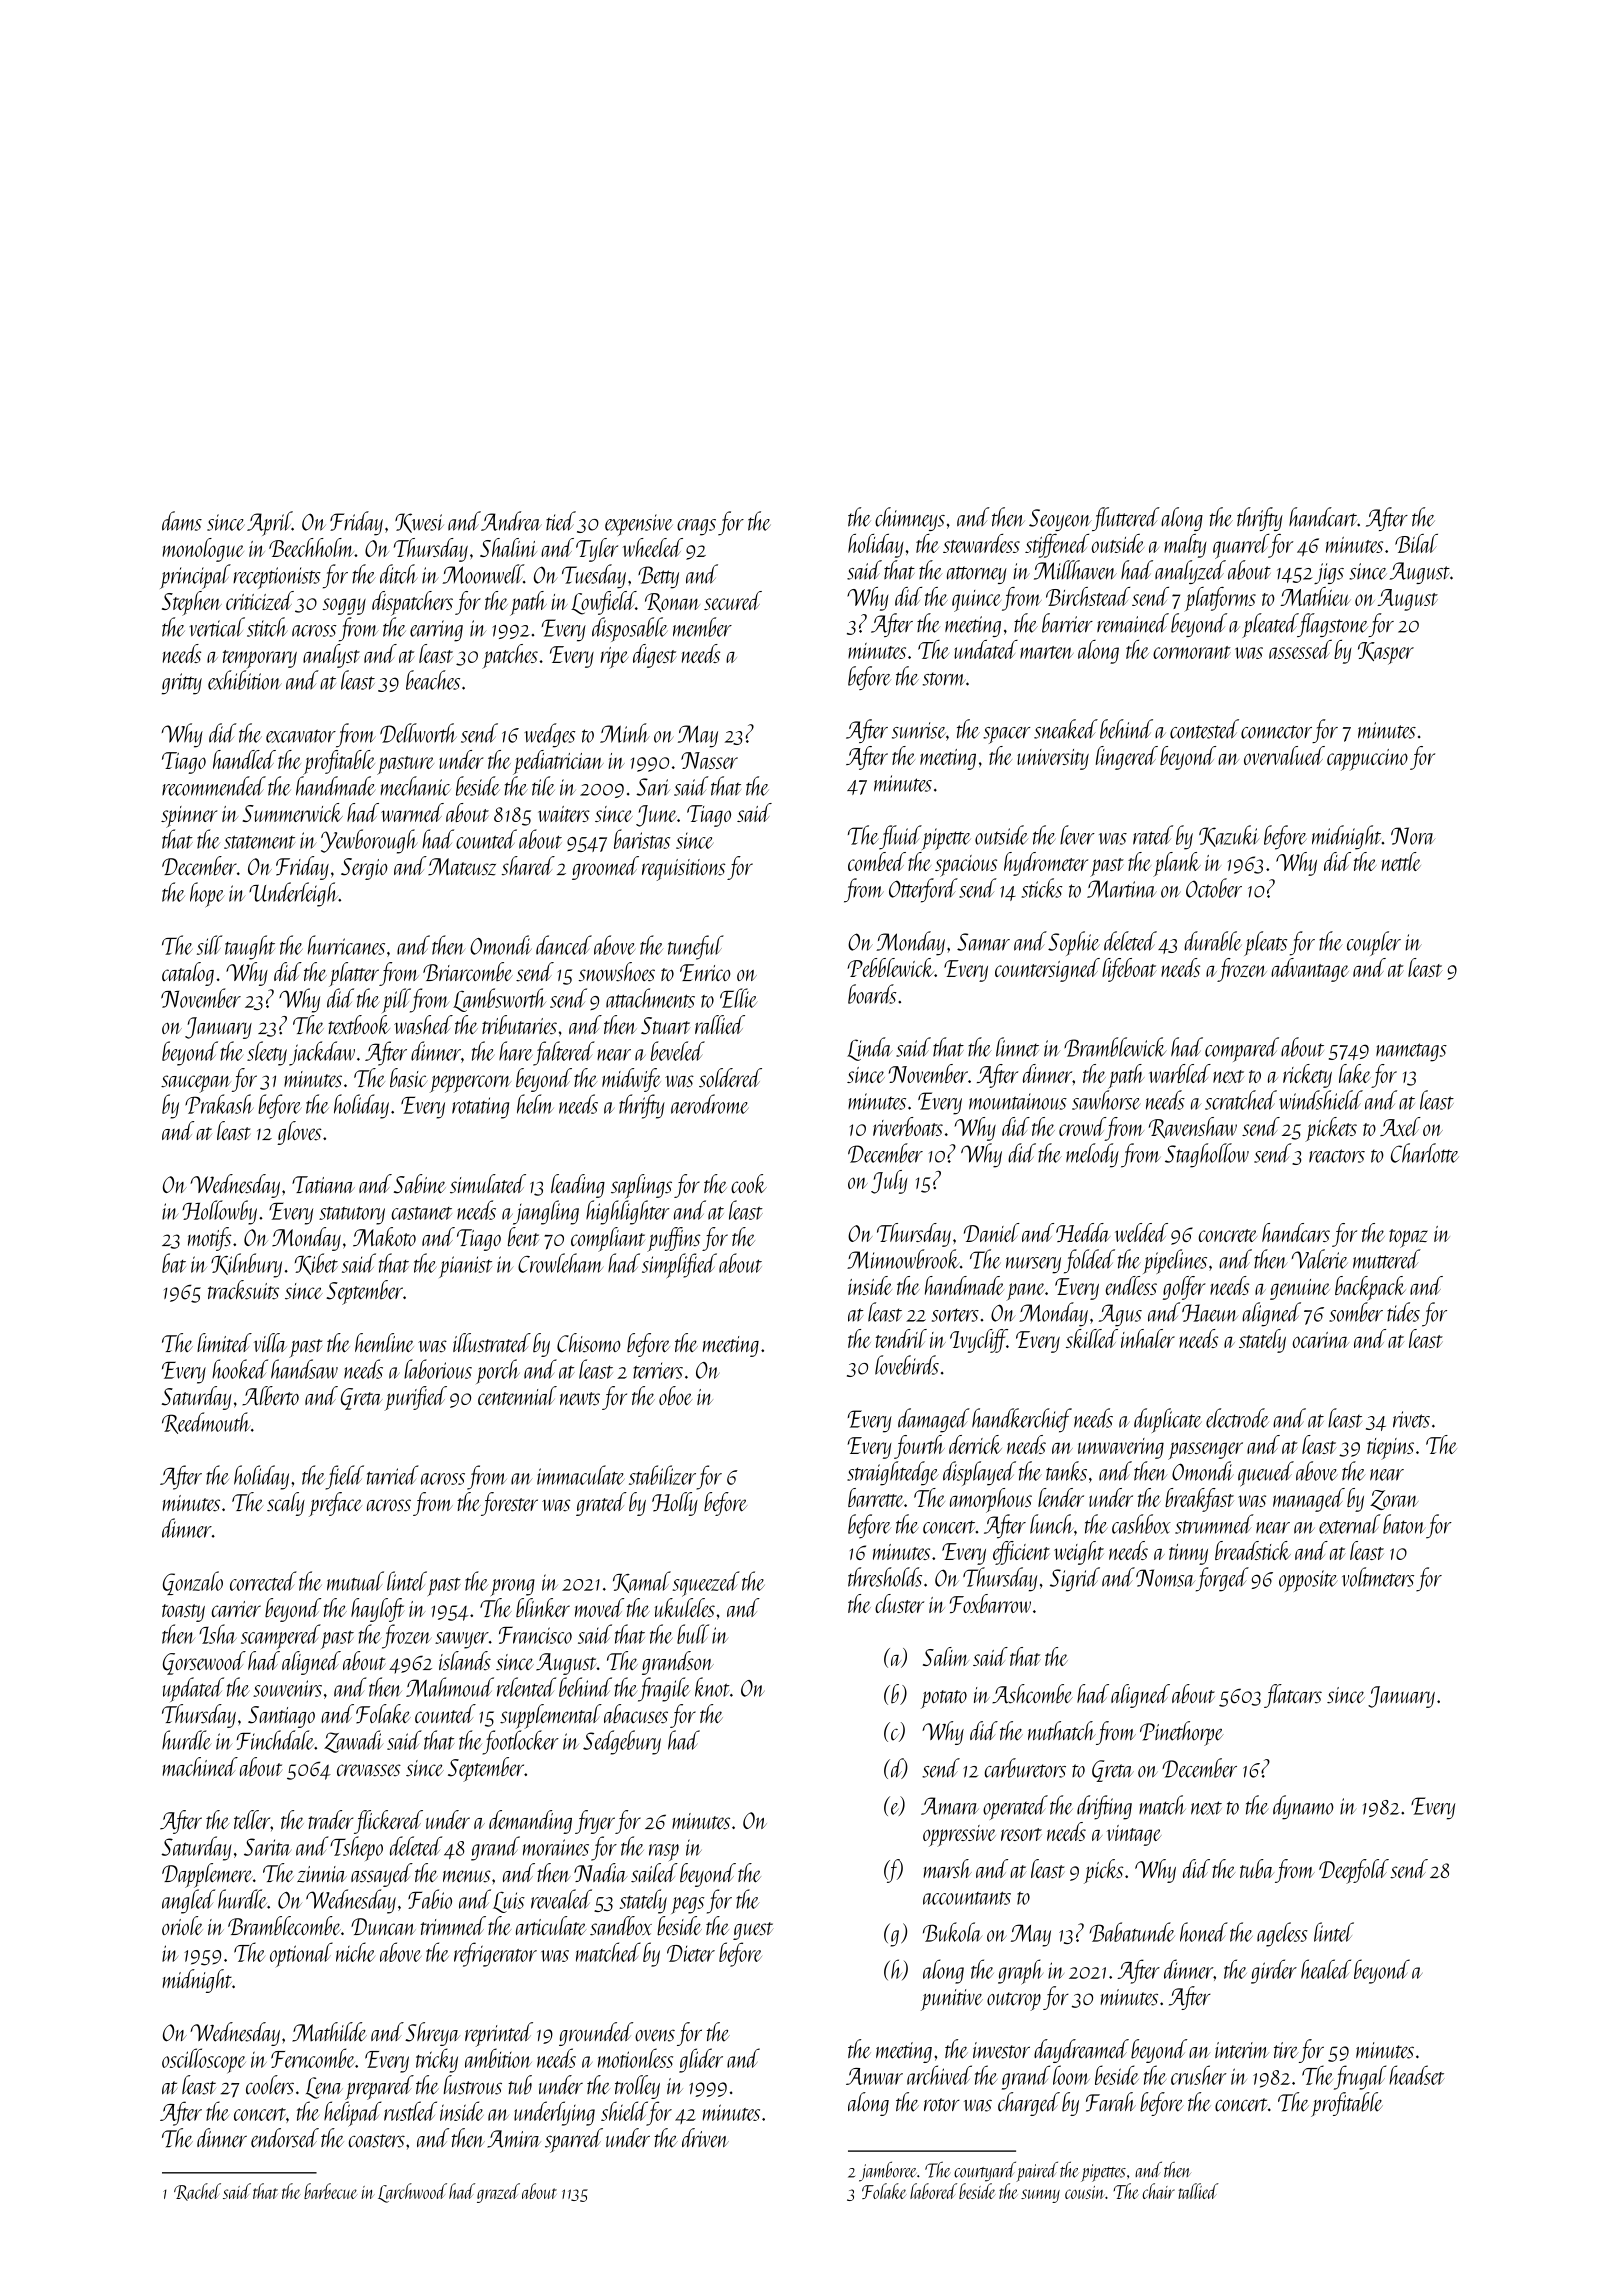 Image resolution: width=1620 pixels, height=2292 pixels. What do you see at coordinates (437, 2060) in the image?
I see `tricky` at bounding box center [437, 2060].
